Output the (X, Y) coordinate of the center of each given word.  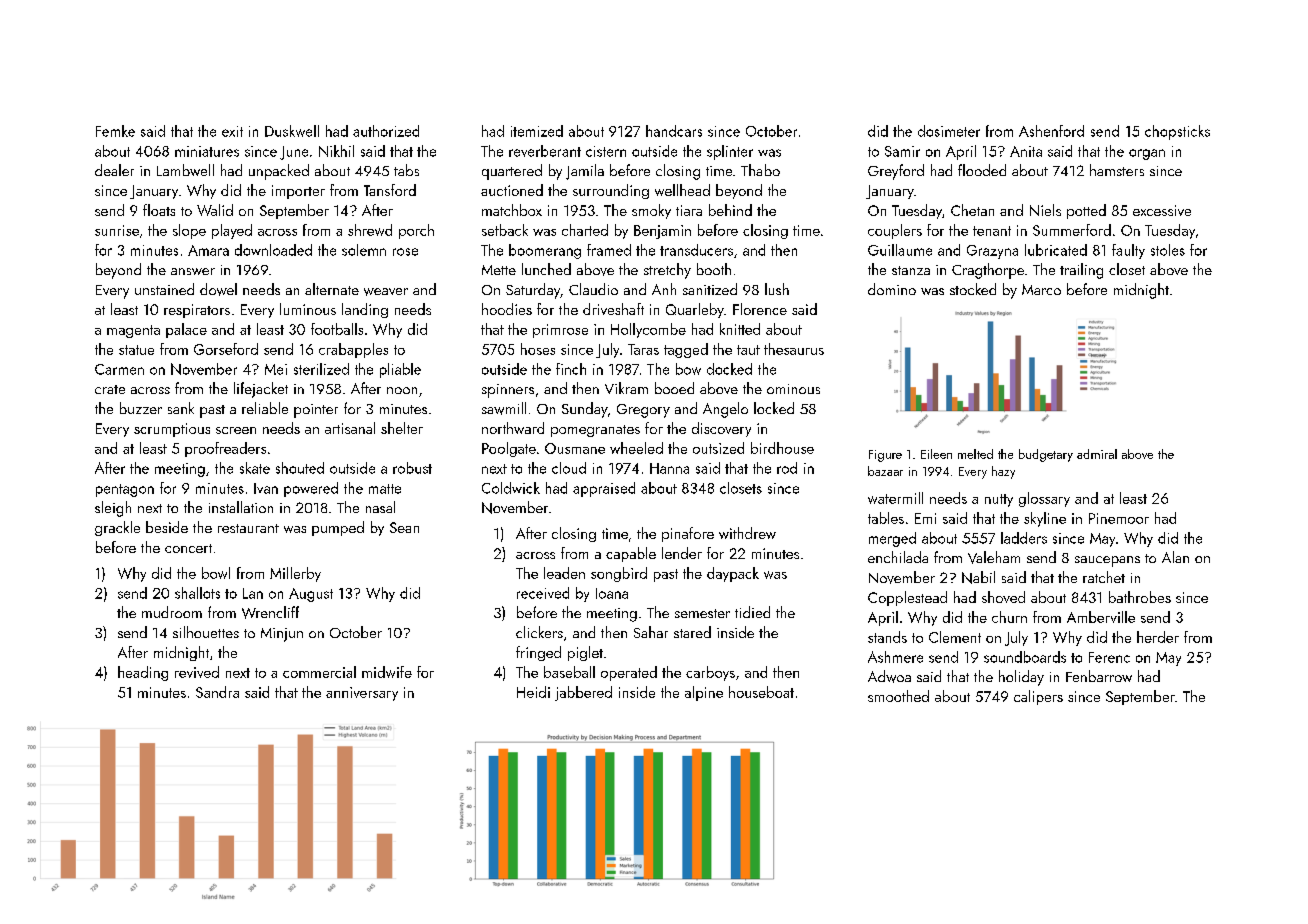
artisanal (350, 428)
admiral (1097, 454)
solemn (364, 250)
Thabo (760, 170)
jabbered (583, 693)
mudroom (172, 612)
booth (714, 269)
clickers (539, 632)
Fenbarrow (1099, 676)
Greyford (896, 172)
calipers (1038, 697)
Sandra (217, 692)
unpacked (279, 172)
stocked (973, 289)
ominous (793, 389)
